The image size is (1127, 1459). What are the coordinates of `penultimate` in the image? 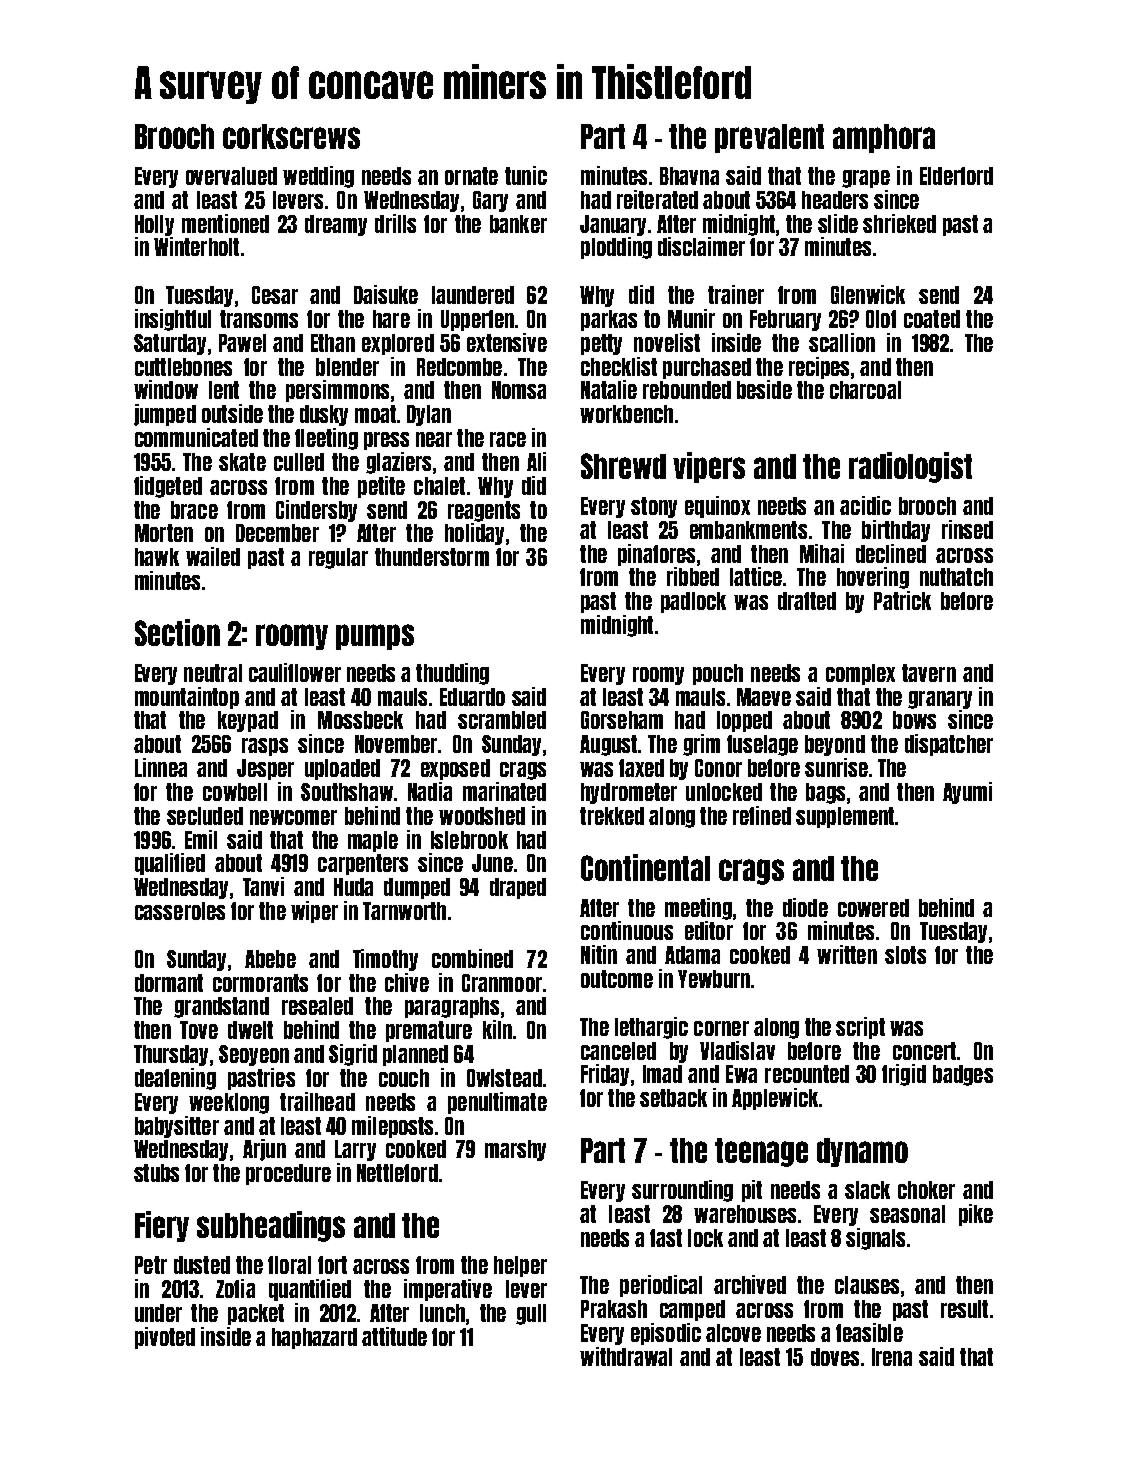 It's located at (497, 1103).
